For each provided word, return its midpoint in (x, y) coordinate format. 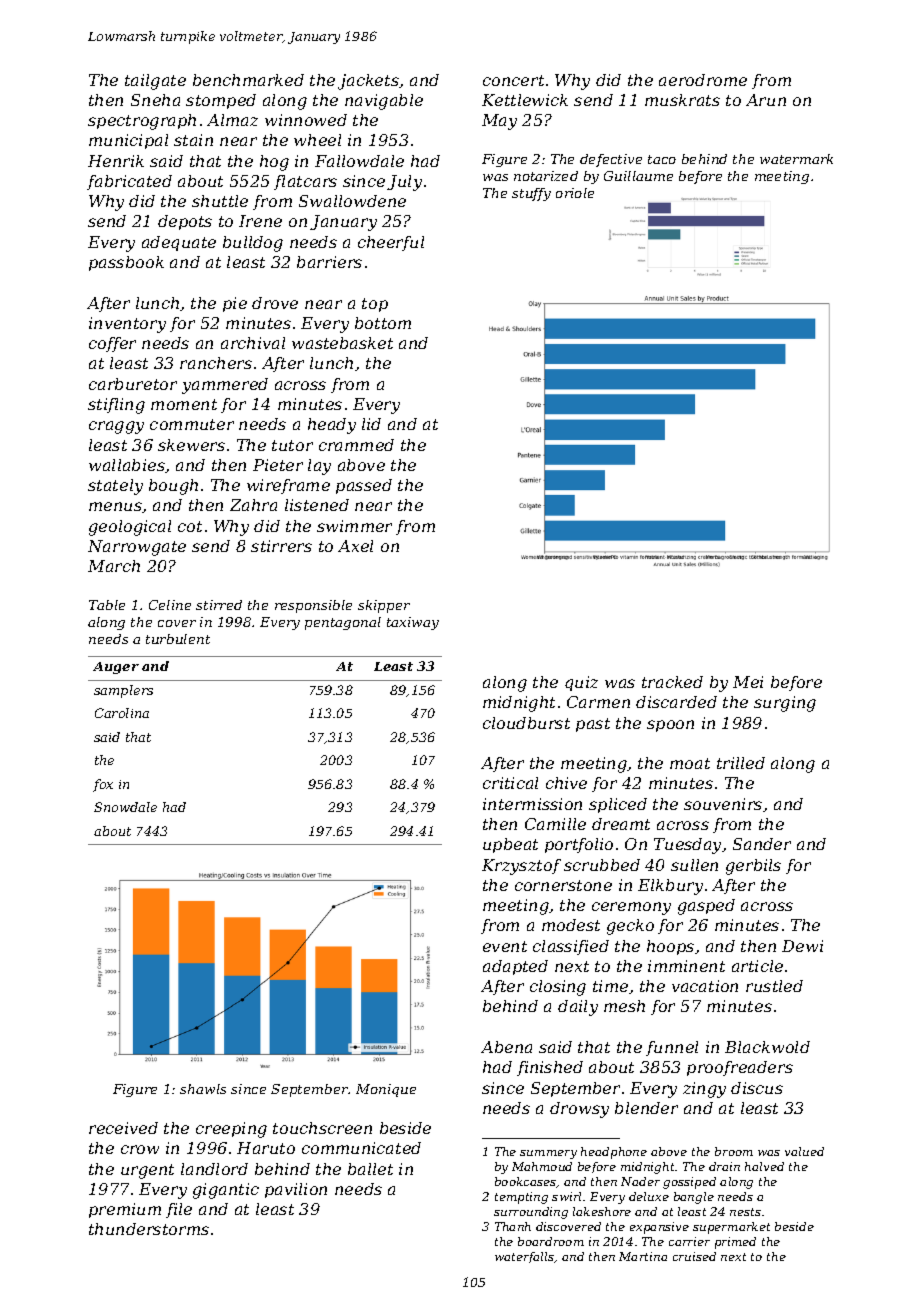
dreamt (621, 824)
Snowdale (125, 807)
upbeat (510, 845)
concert (513, 80)
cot (190, 526)
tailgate (155, 82)
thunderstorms (149, 1229)
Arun (766, 100)
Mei (748, 682)
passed (364, 486)
